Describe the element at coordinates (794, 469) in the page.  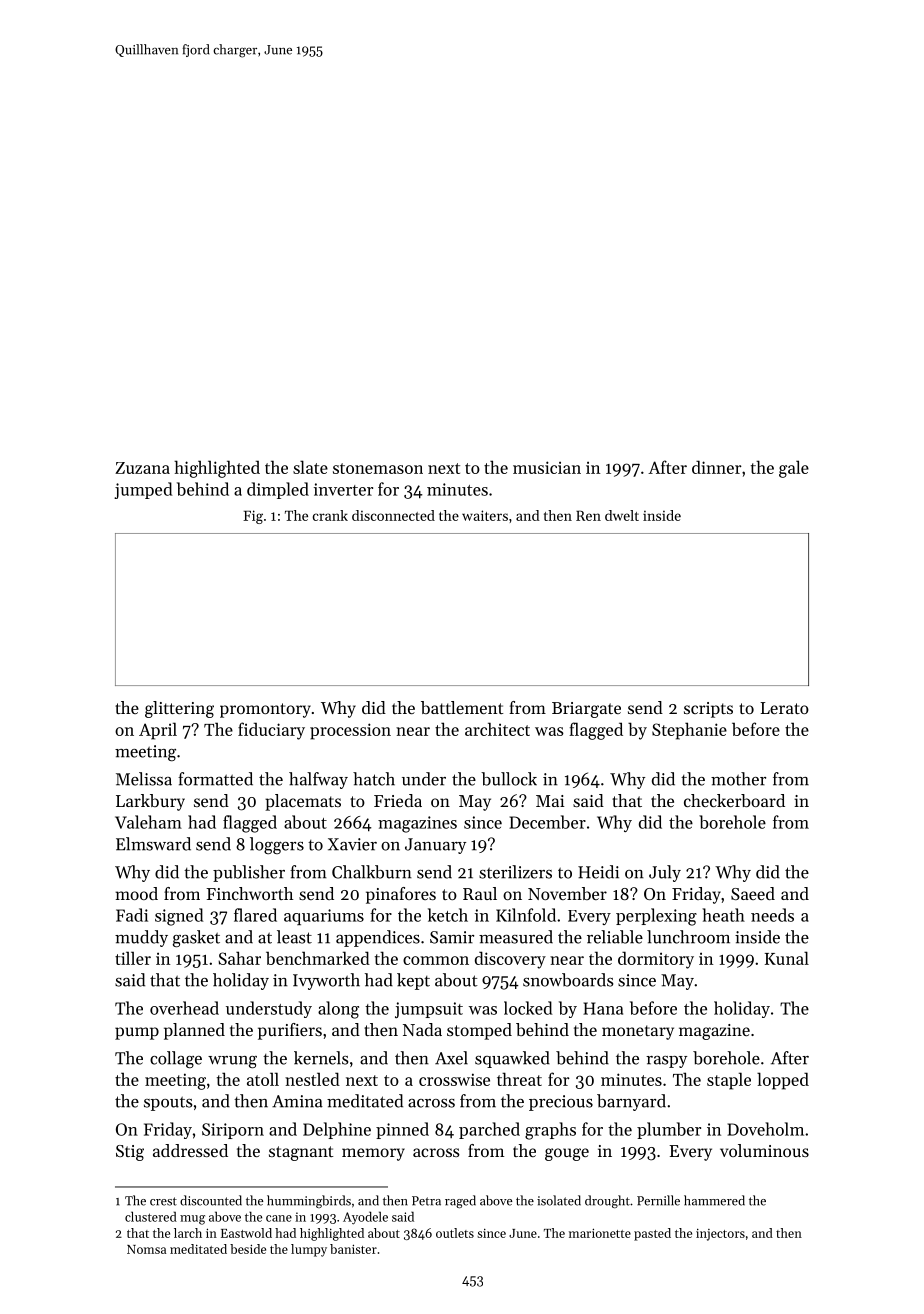
I see `gale` at that location.
